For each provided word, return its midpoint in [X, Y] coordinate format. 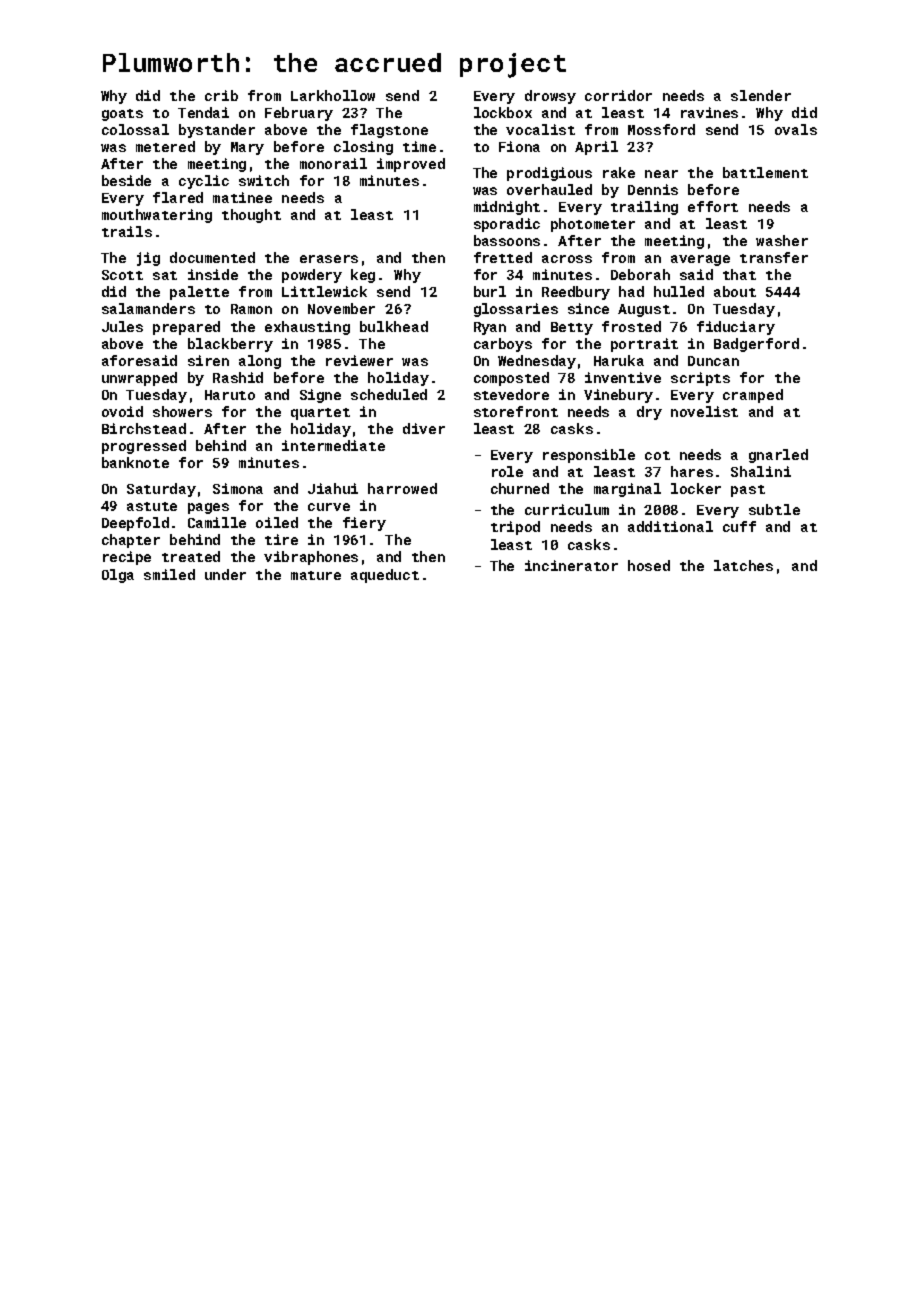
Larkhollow [333, 95]
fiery [364, 524]
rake [619, 172]
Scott [122, 275]
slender [761, 95]
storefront [516, 411]
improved [411, 165]
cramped [753, 396]
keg [363, 276]
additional [670, 526]
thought [251, 216]
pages [208, 508]
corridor [618, 95]
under [225, 574]
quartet [320, 414]
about [735, 291]
